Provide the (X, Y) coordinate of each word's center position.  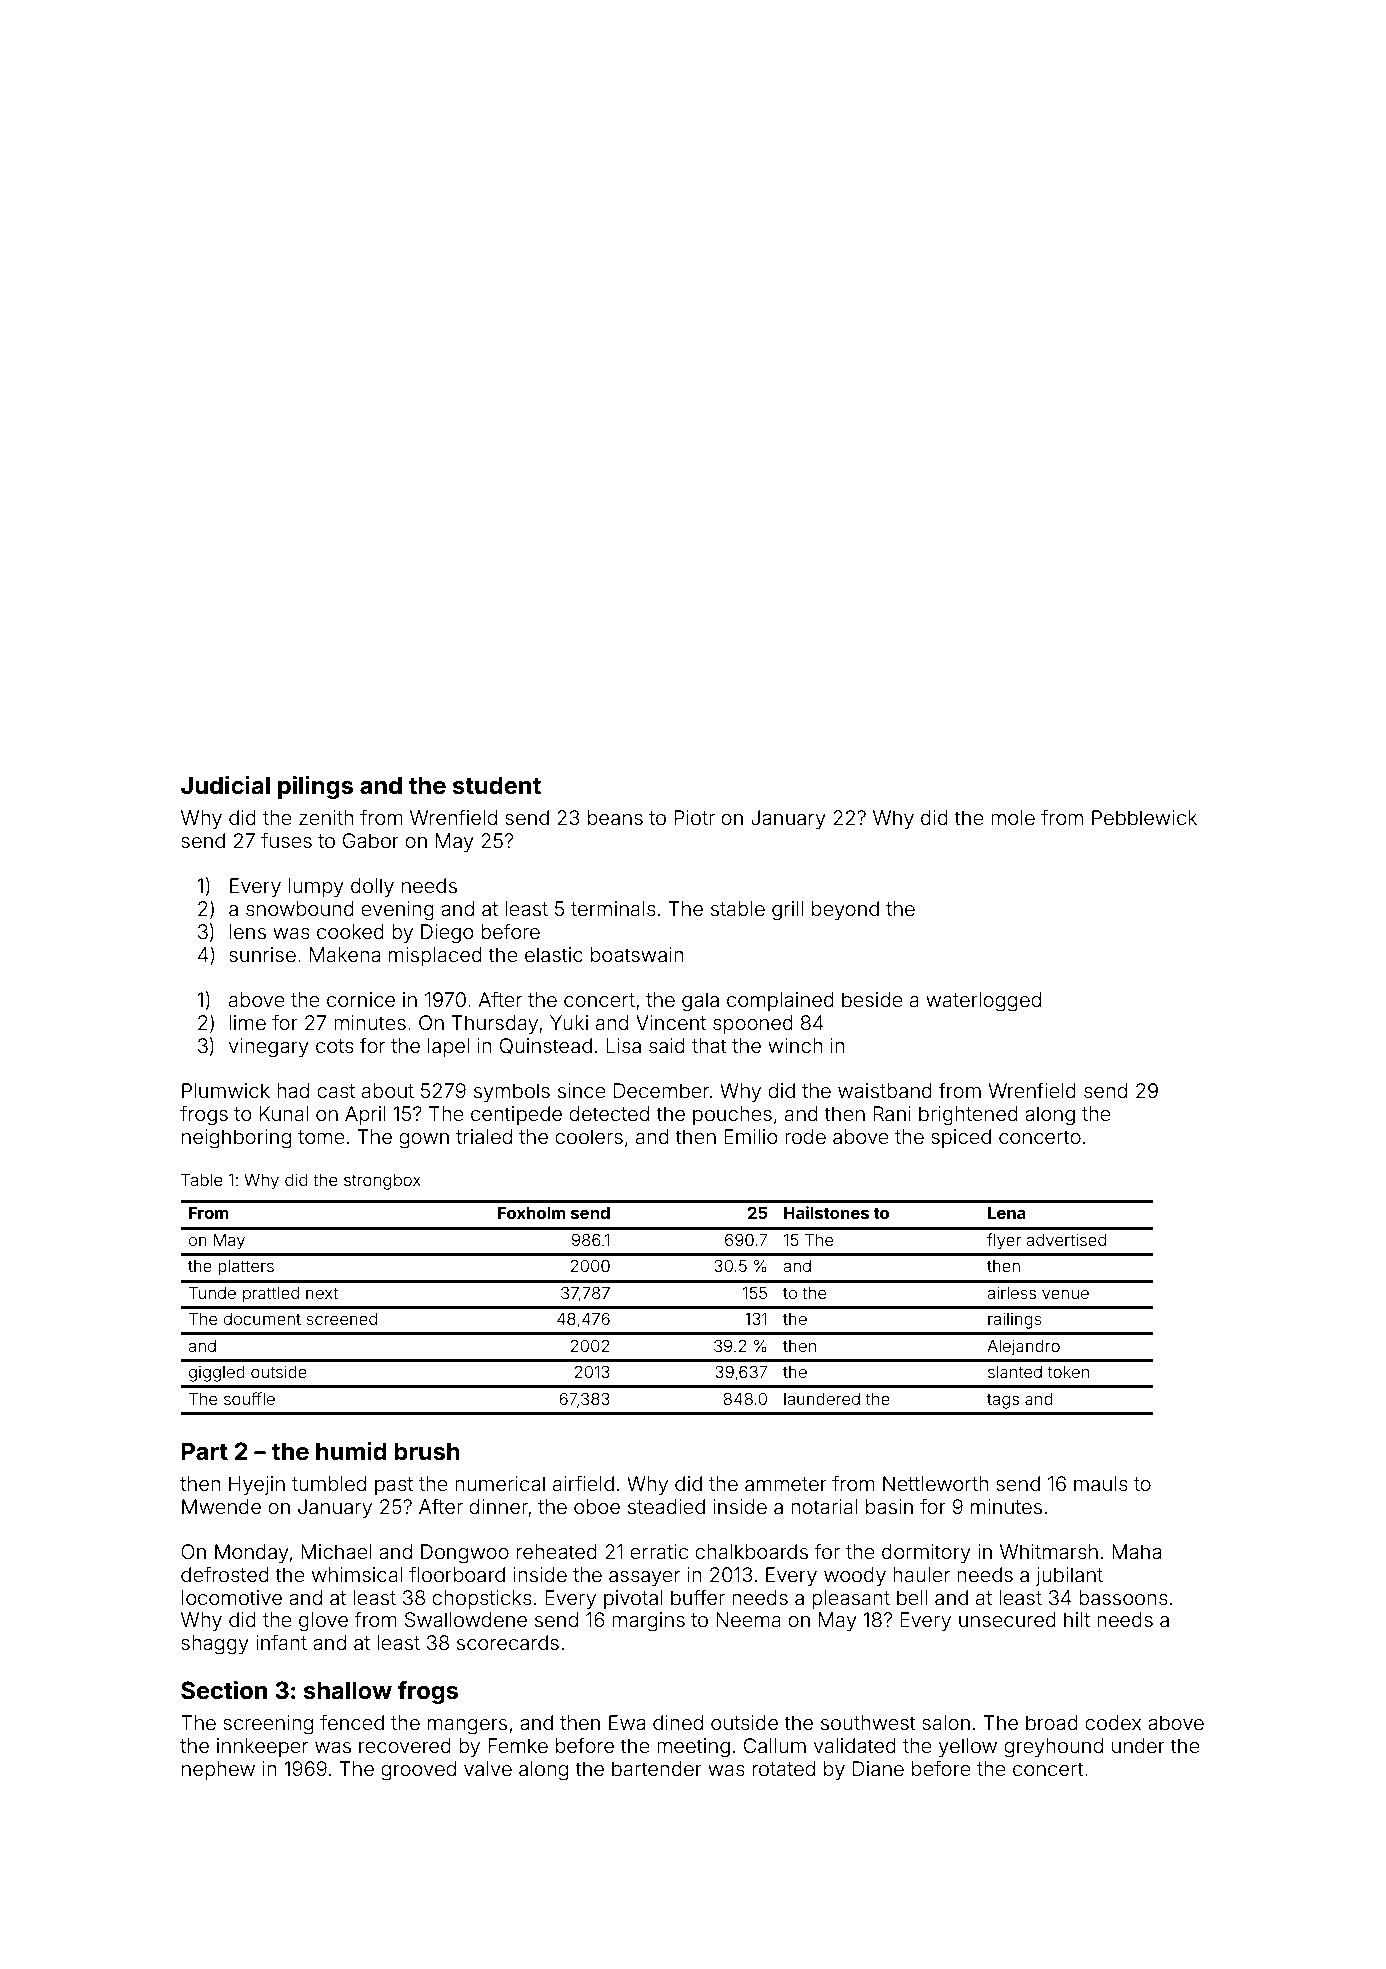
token (1068, 1372)
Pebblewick (1144, 817)
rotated (784, 1768)
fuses (286, 840)
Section (224, 1690)
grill (787, 911)
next (322, 1293)
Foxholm (532, 1213)
